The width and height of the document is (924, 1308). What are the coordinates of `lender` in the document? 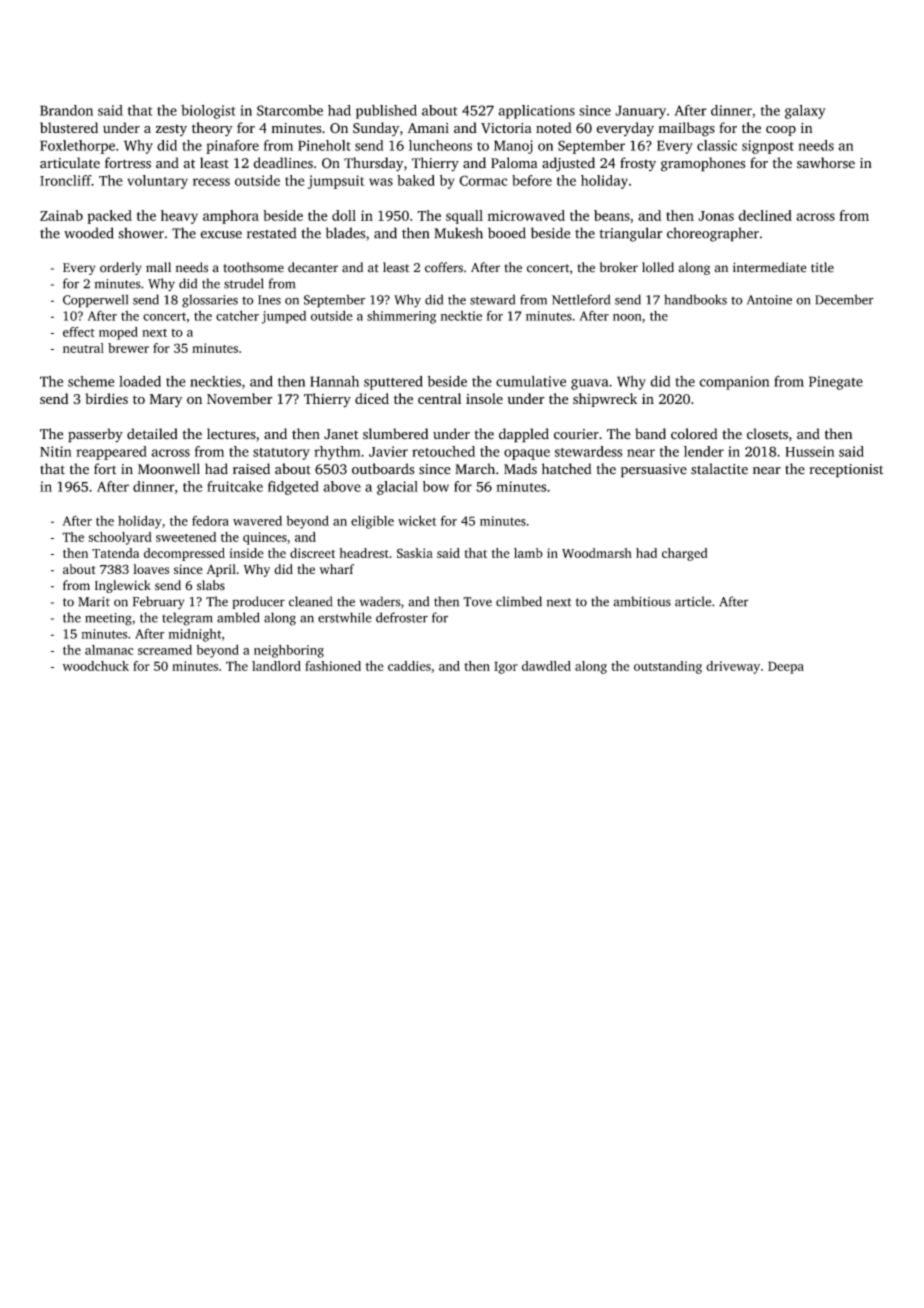 It's located at (704, 451).
